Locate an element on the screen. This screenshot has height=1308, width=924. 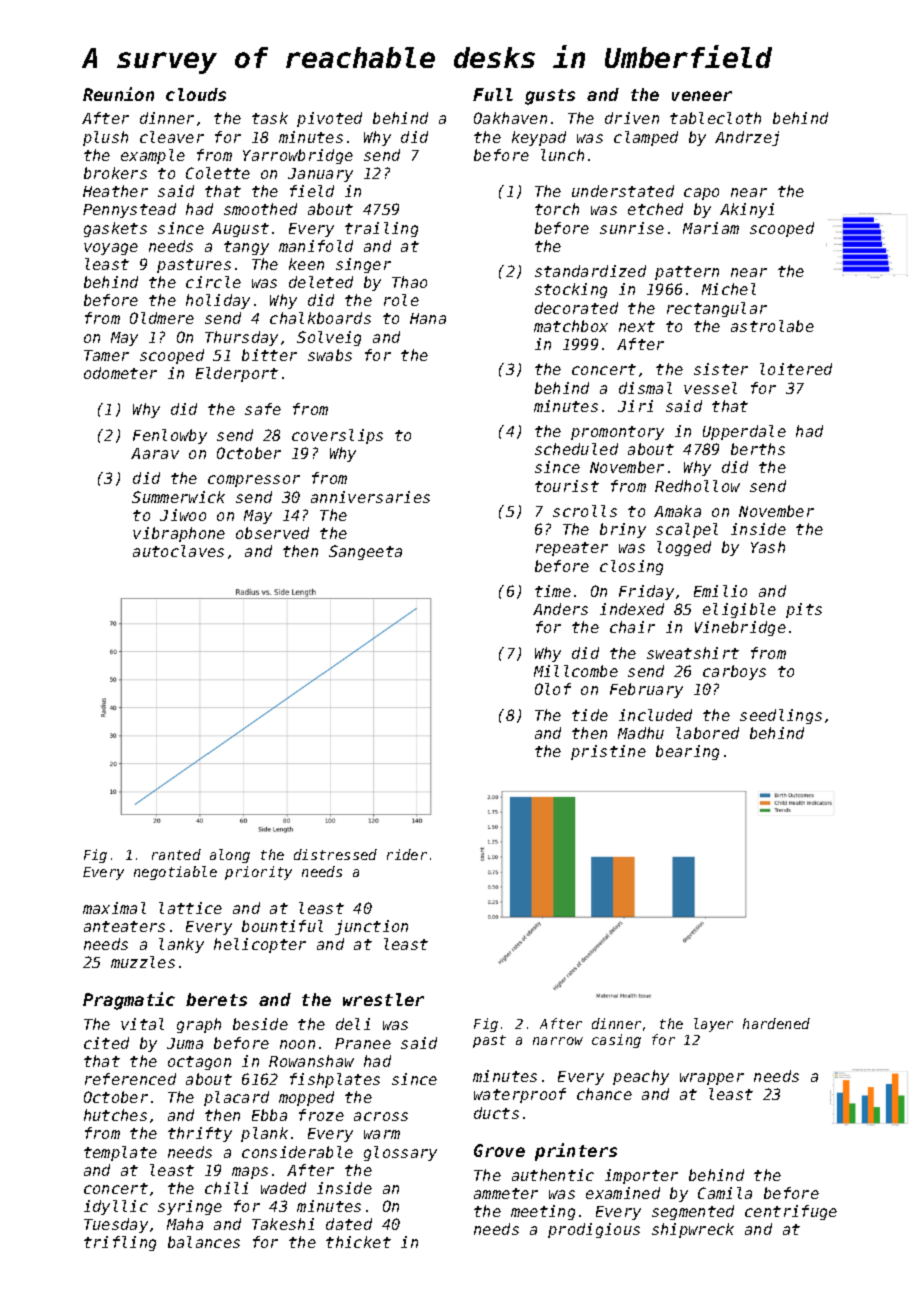
hutches is located at coordinates (115, 1115).
